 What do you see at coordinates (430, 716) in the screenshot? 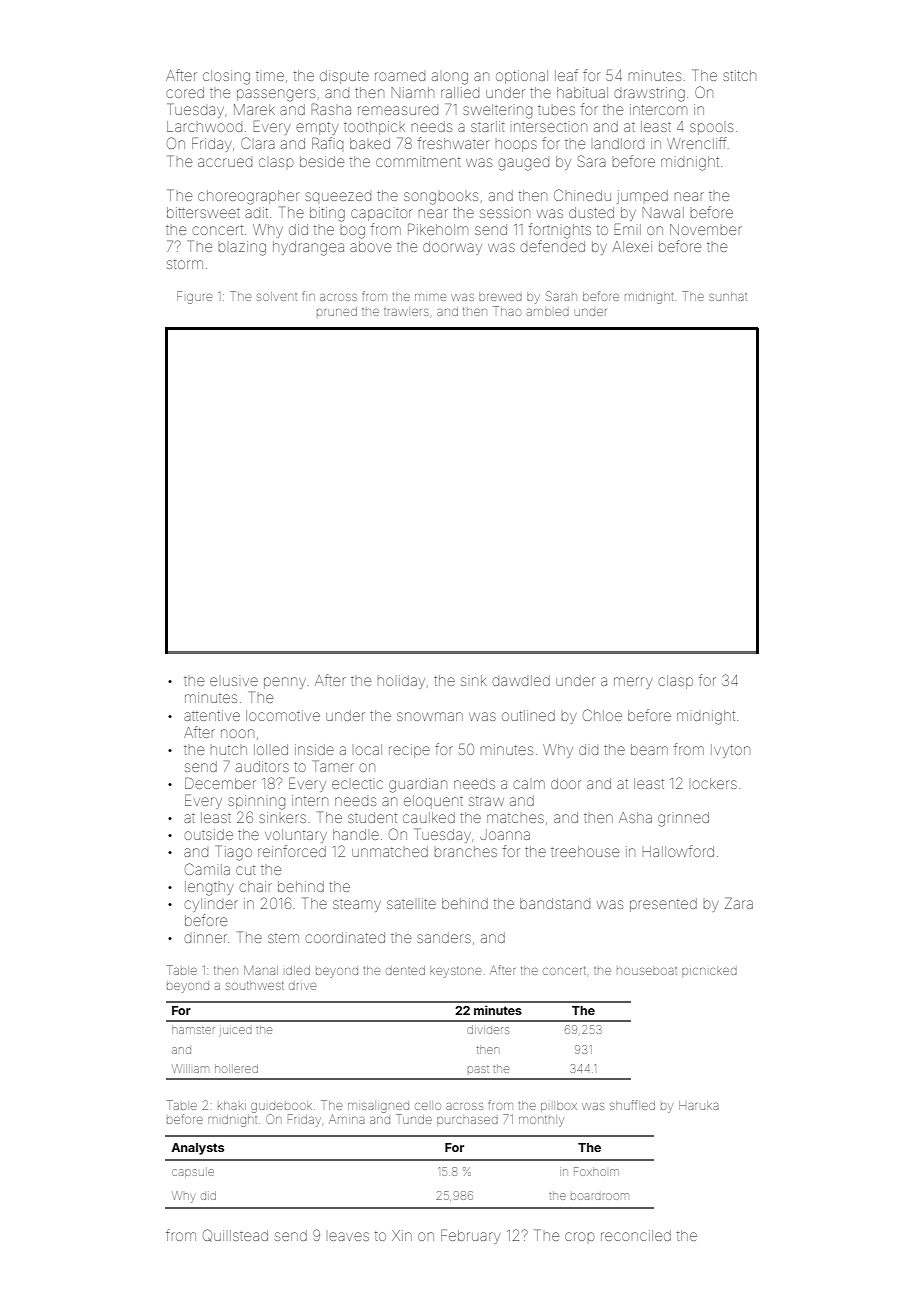
I see `snowman` at bounding box center [430, 716].
